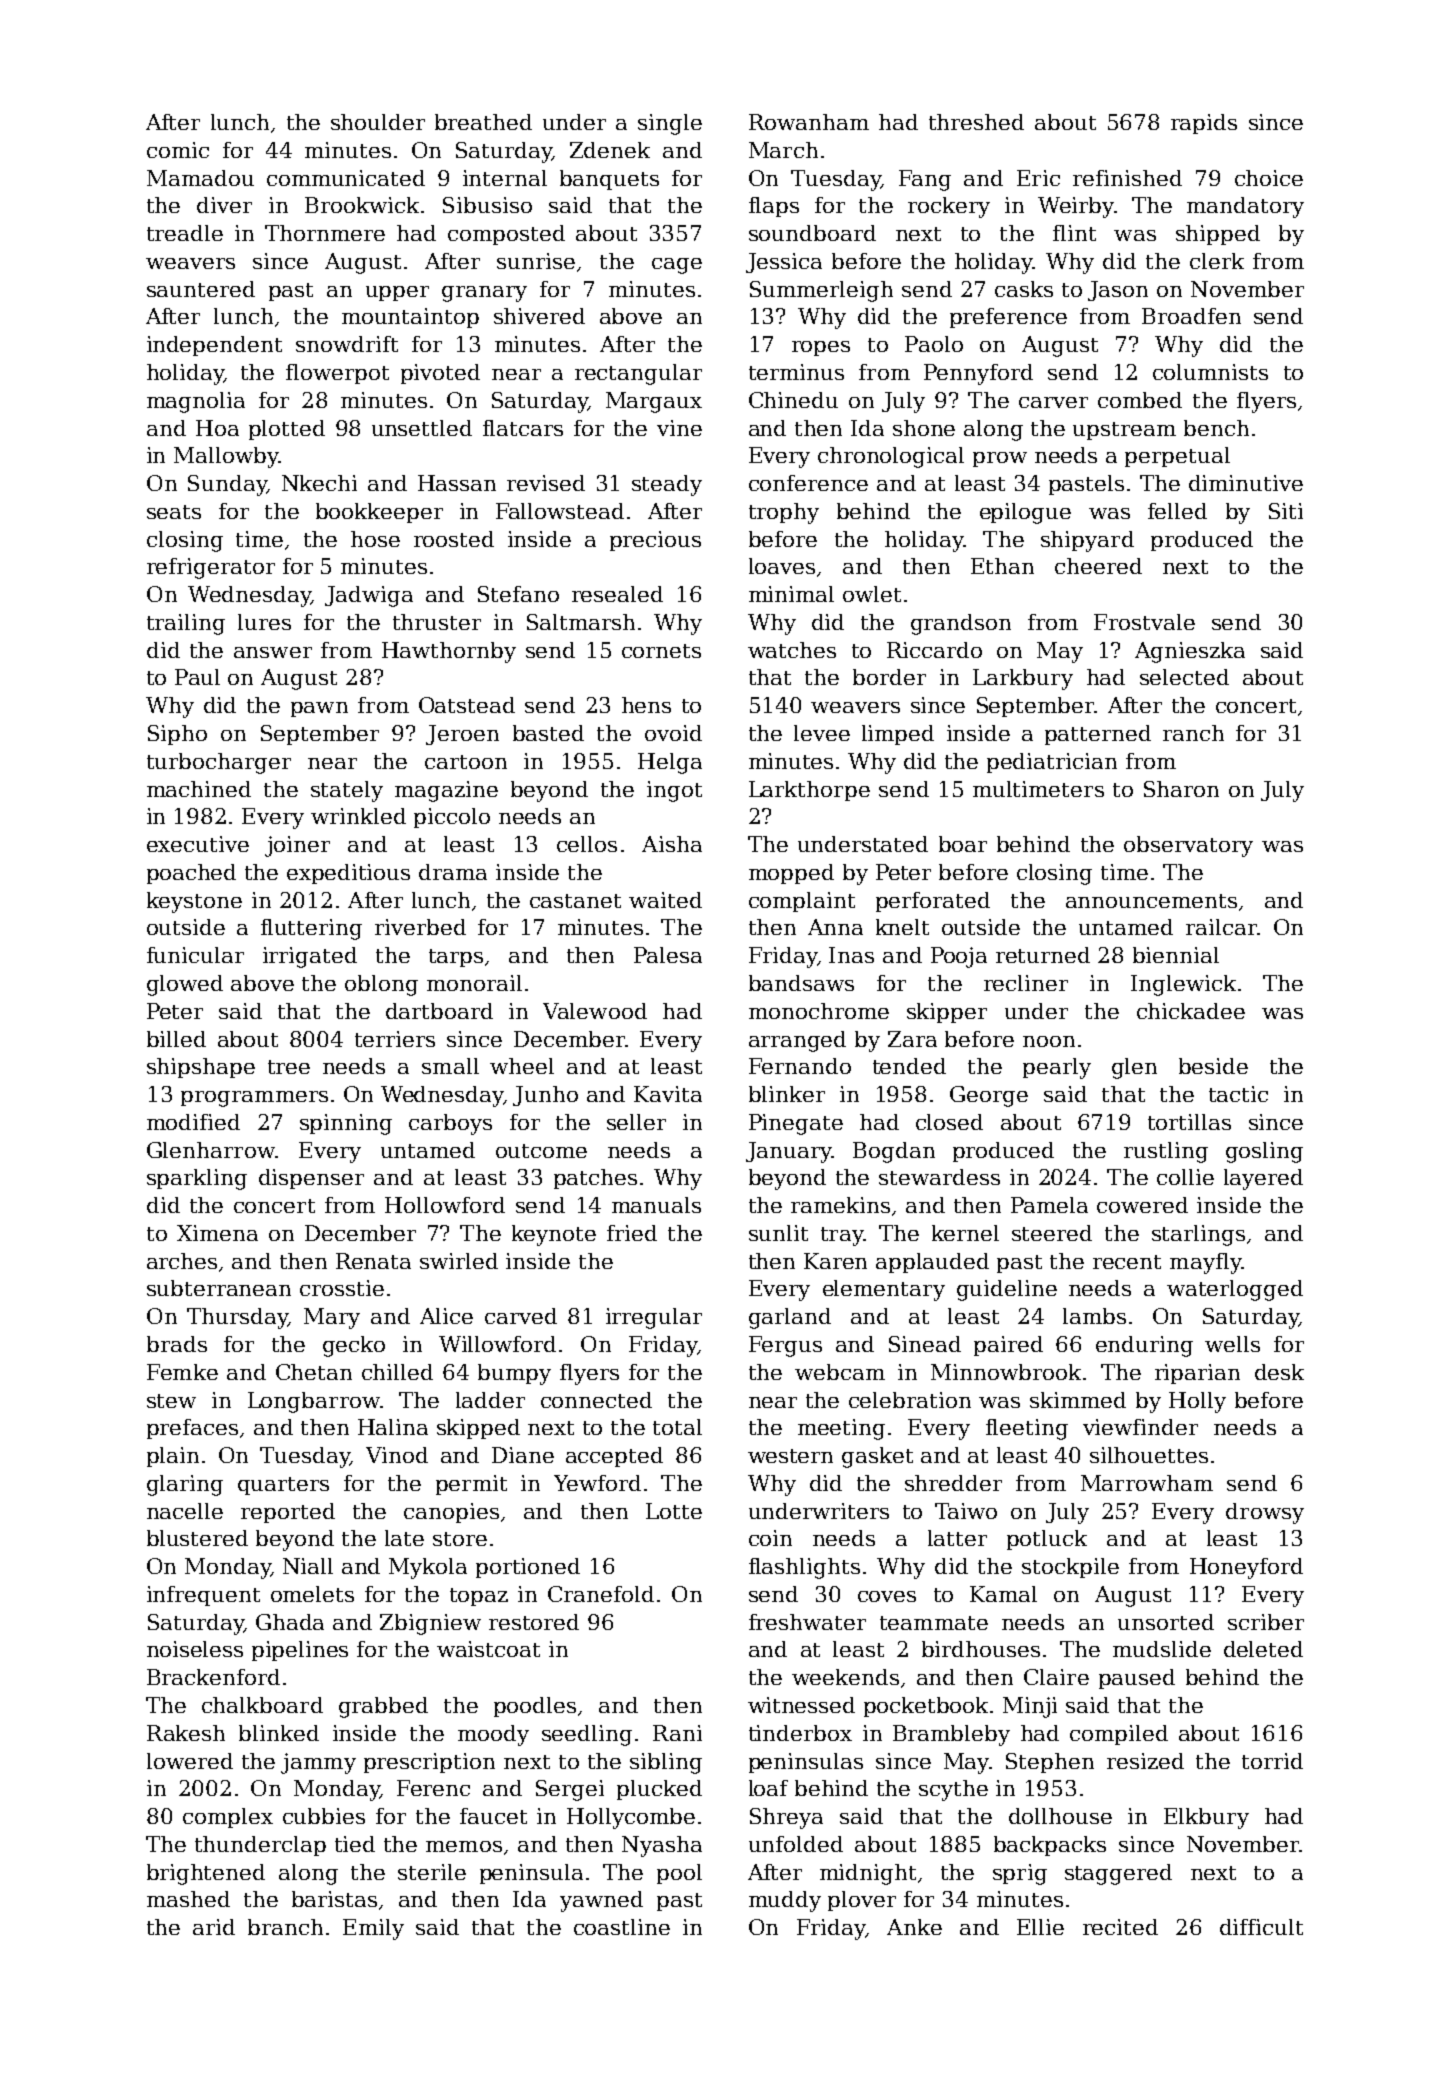  Describe the element at coordinates (1188, 846) in the screenshot. I see `observatory` at that location.
